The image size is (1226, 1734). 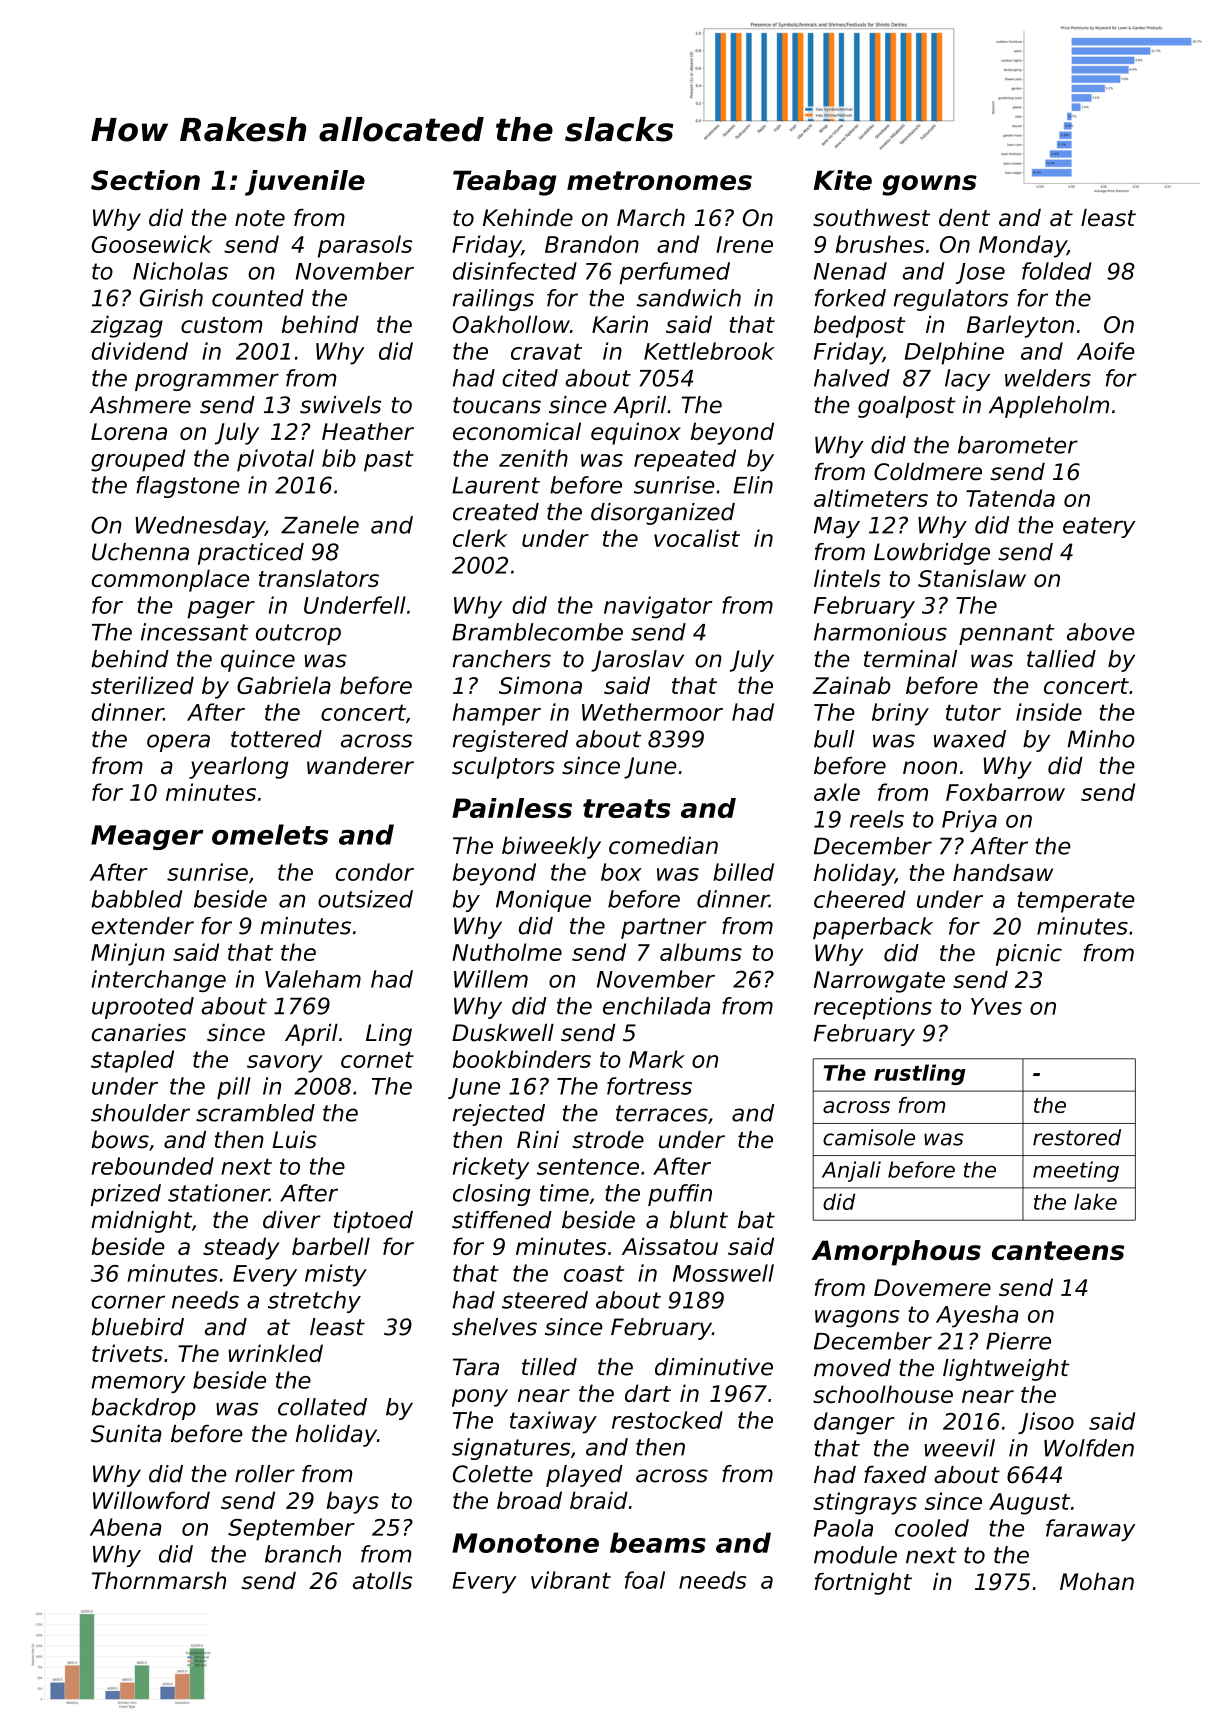 What do you see at coordinates (546, 351) in the screenshot?
I see `cravat` at bounding box center [546, 351].
